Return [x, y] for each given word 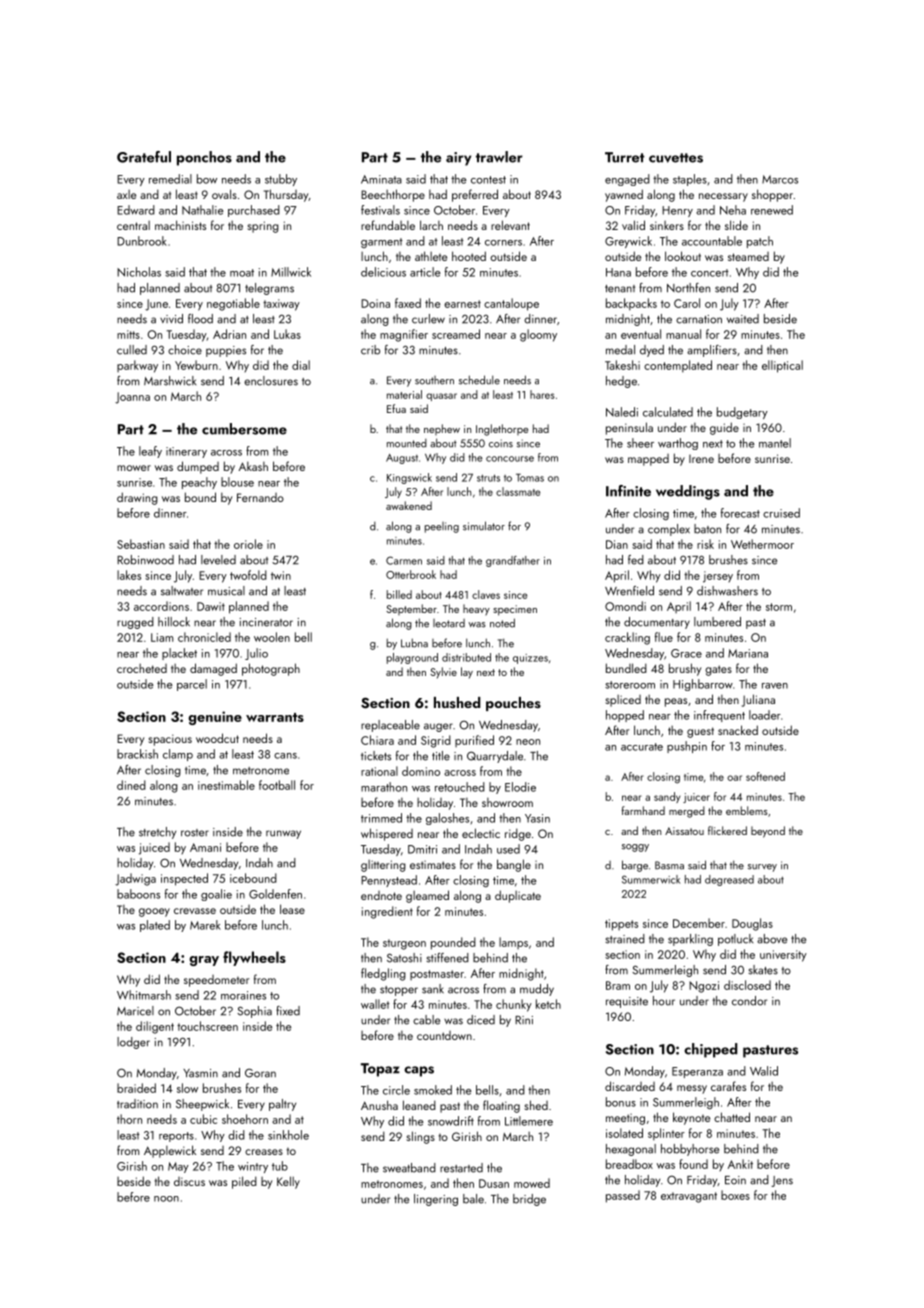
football [277, 785]
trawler [499, 157]
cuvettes [676, 158]
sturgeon [404, 944]
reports [176, 1137]
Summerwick [651, 879]
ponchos [204, 158]
